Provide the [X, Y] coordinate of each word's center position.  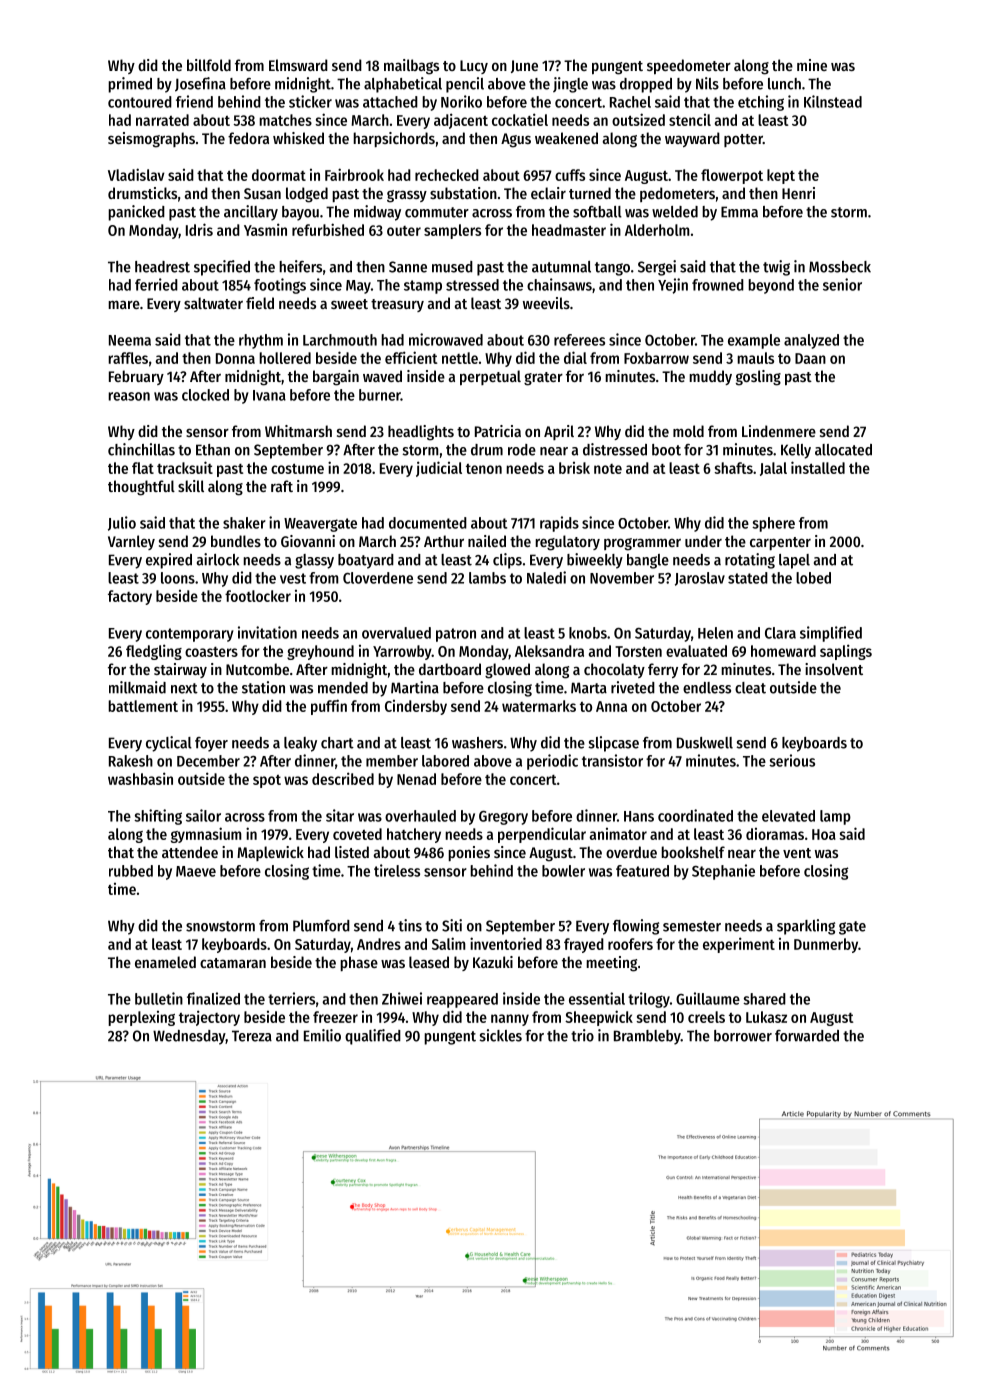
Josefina [200, 84]
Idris [199, 229]
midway [377, 213]
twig [776, 268]
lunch [784, 84]
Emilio [322, 1035]
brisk [574, 468]
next [184, 688]
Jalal [773, 469]
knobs [588, 633]
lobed [813, 578]
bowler [563, 871]
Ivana [269, 395]
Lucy [474, 67]
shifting [158, 817]
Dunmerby [826, 945]
